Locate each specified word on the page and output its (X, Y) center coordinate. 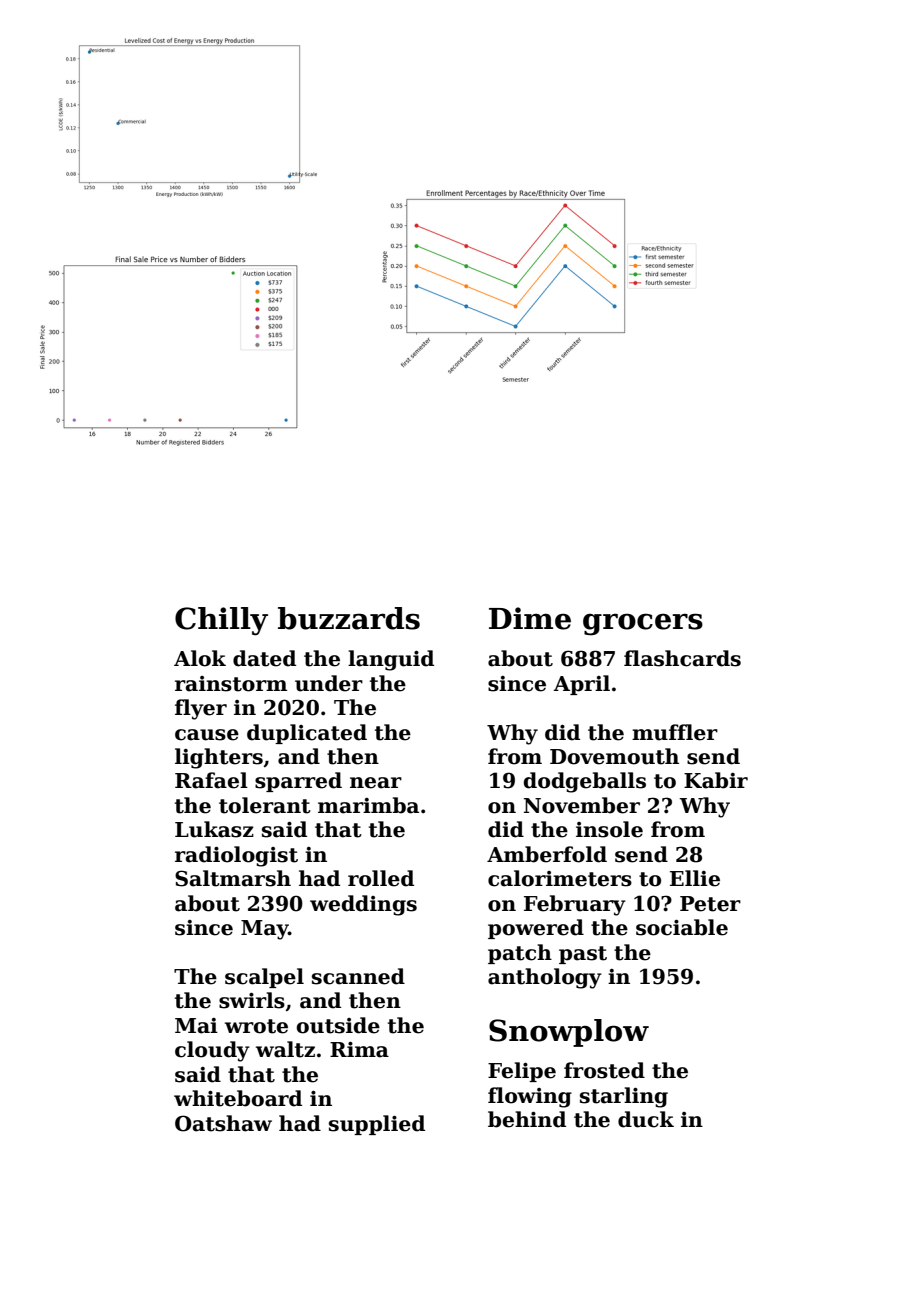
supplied (377, 1125)
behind (527, 1119)
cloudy (212, 1051)
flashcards (682, 658)
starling (624, 1097)
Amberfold (547, 854)
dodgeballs (584, 782)
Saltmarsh (233, 878)
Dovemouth (614, 756)
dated (264, 658)
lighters (219, 758)
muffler (675, 732)
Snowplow (569, 1033)
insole (609, 829)
